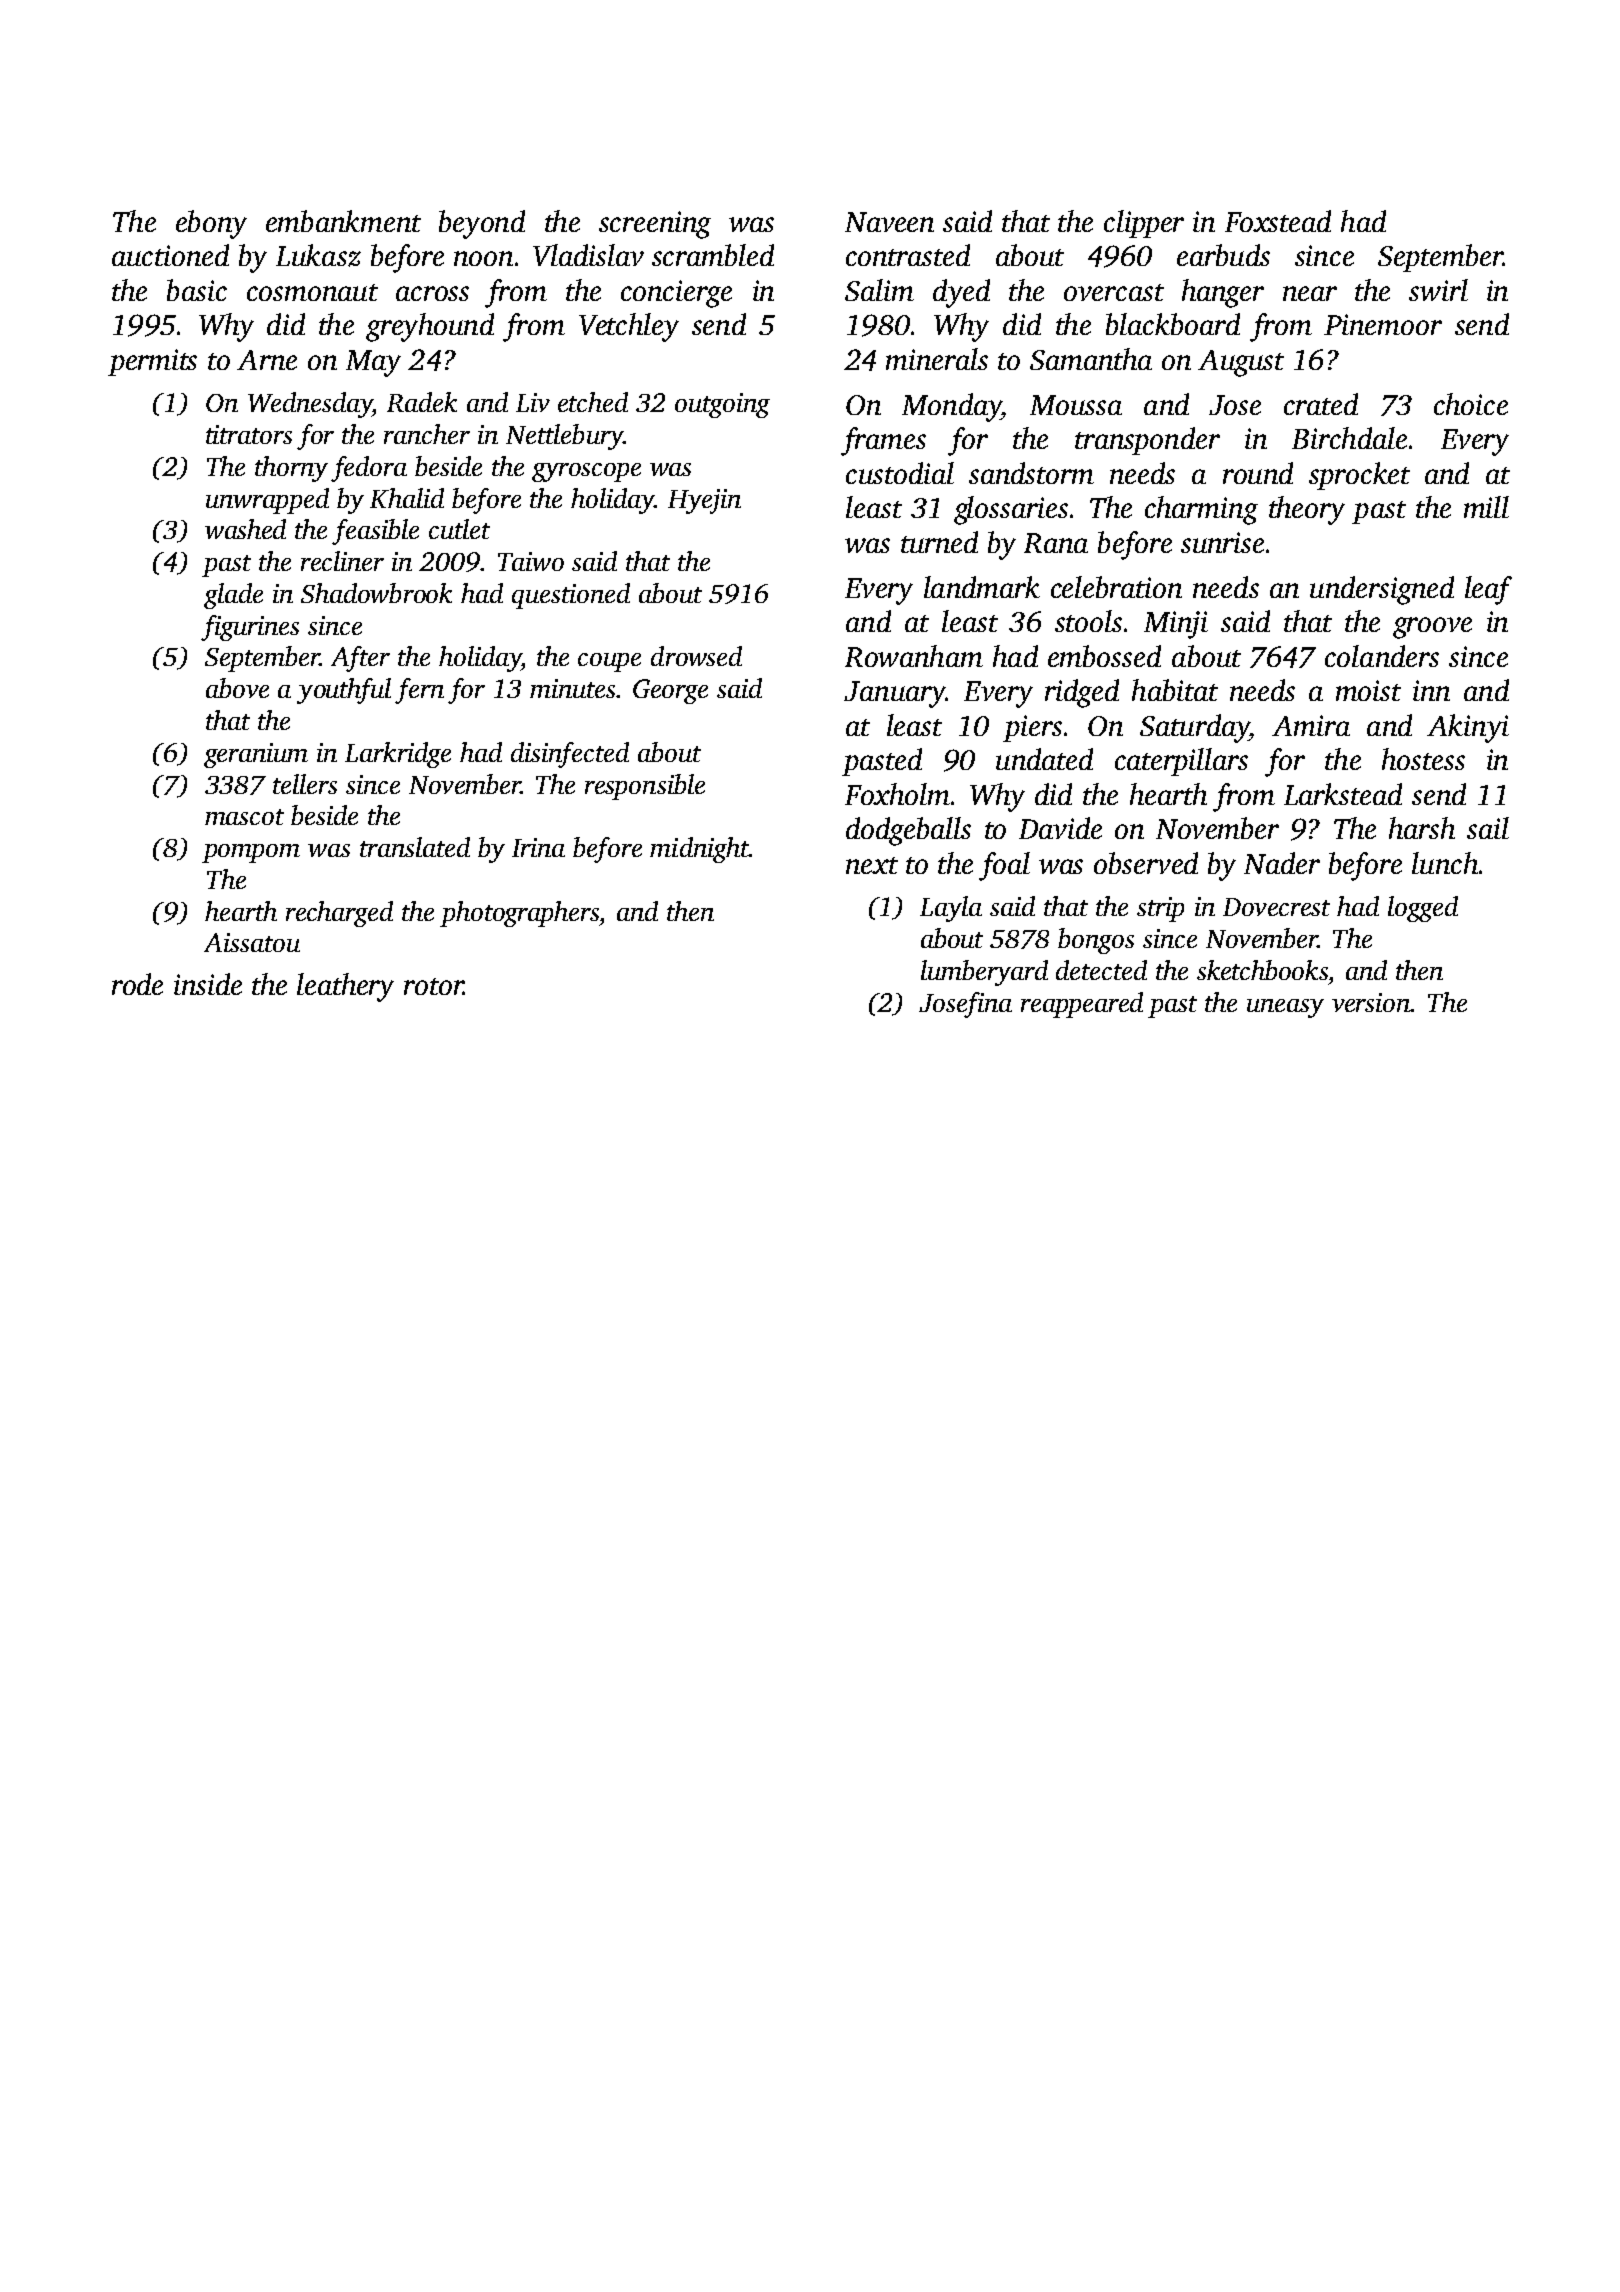 Image resolution: width=1620 pixels, height=2292 pixels. I want to click on embankment, so click(343, 221).
